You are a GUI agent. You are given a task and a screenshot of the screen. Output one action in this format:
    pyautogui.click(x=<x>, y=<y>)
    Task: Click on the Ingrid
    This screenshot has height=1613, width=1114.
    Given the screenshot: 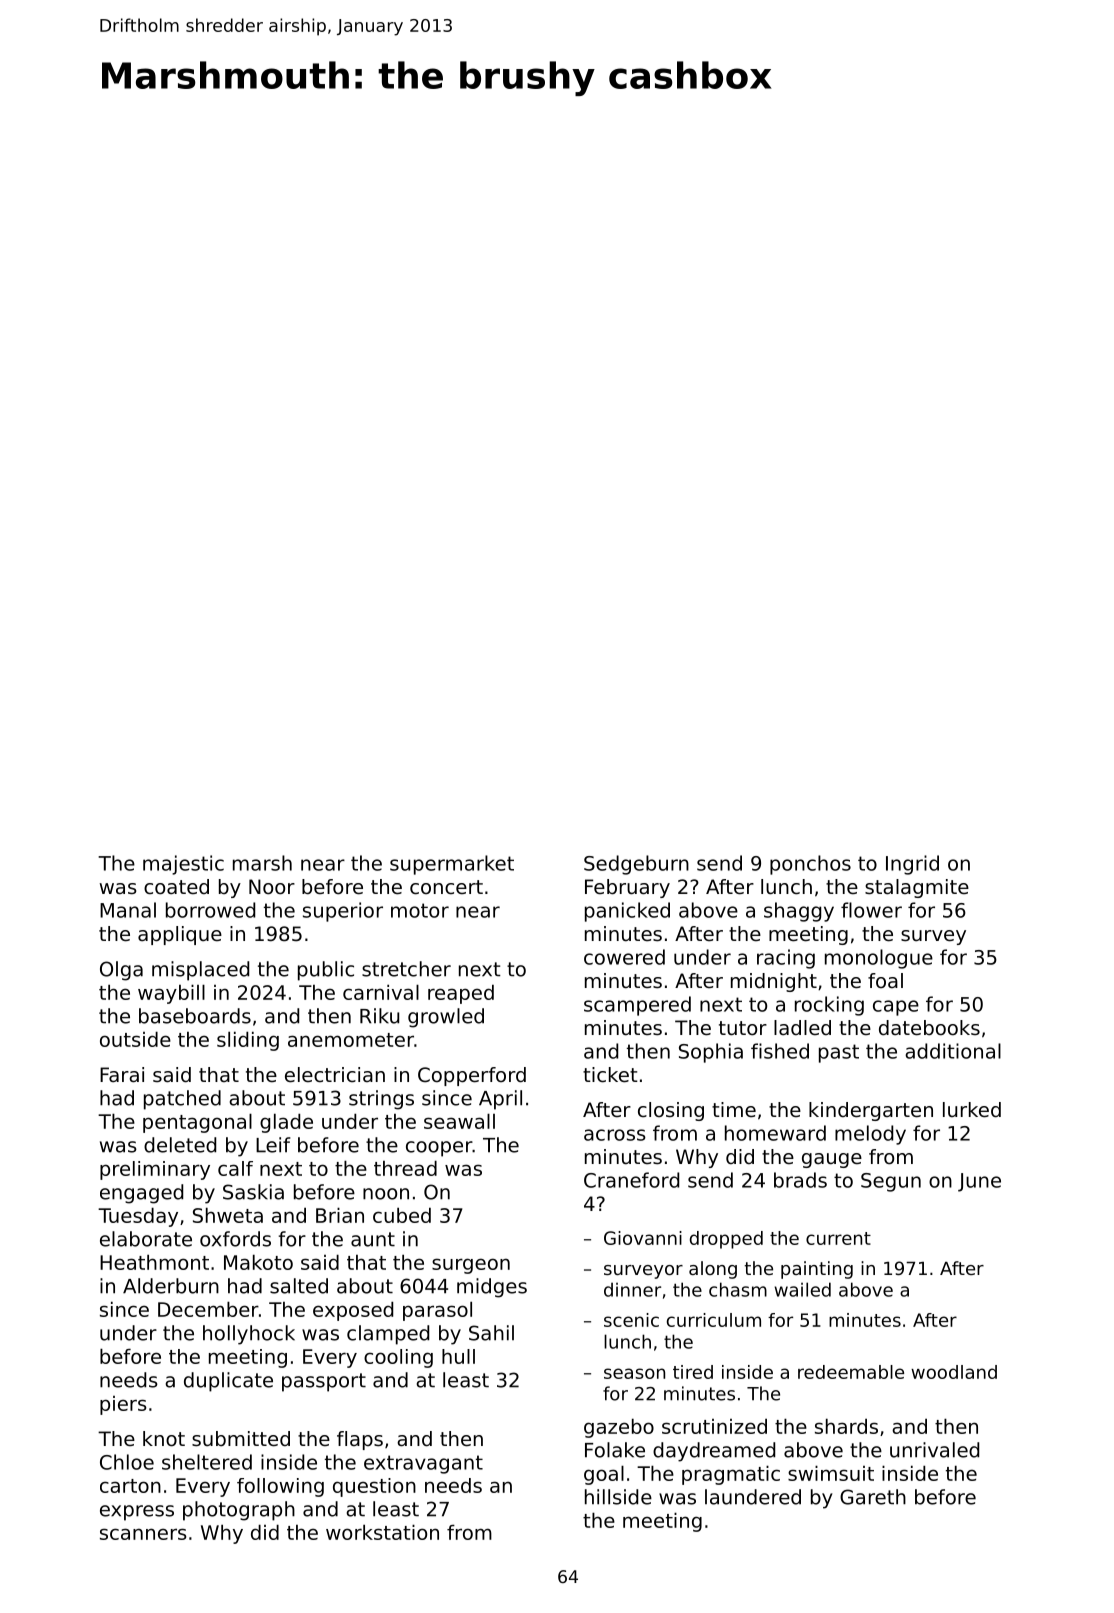 What is the action you would take?
    pyautogui.click(x=912, y=865)
